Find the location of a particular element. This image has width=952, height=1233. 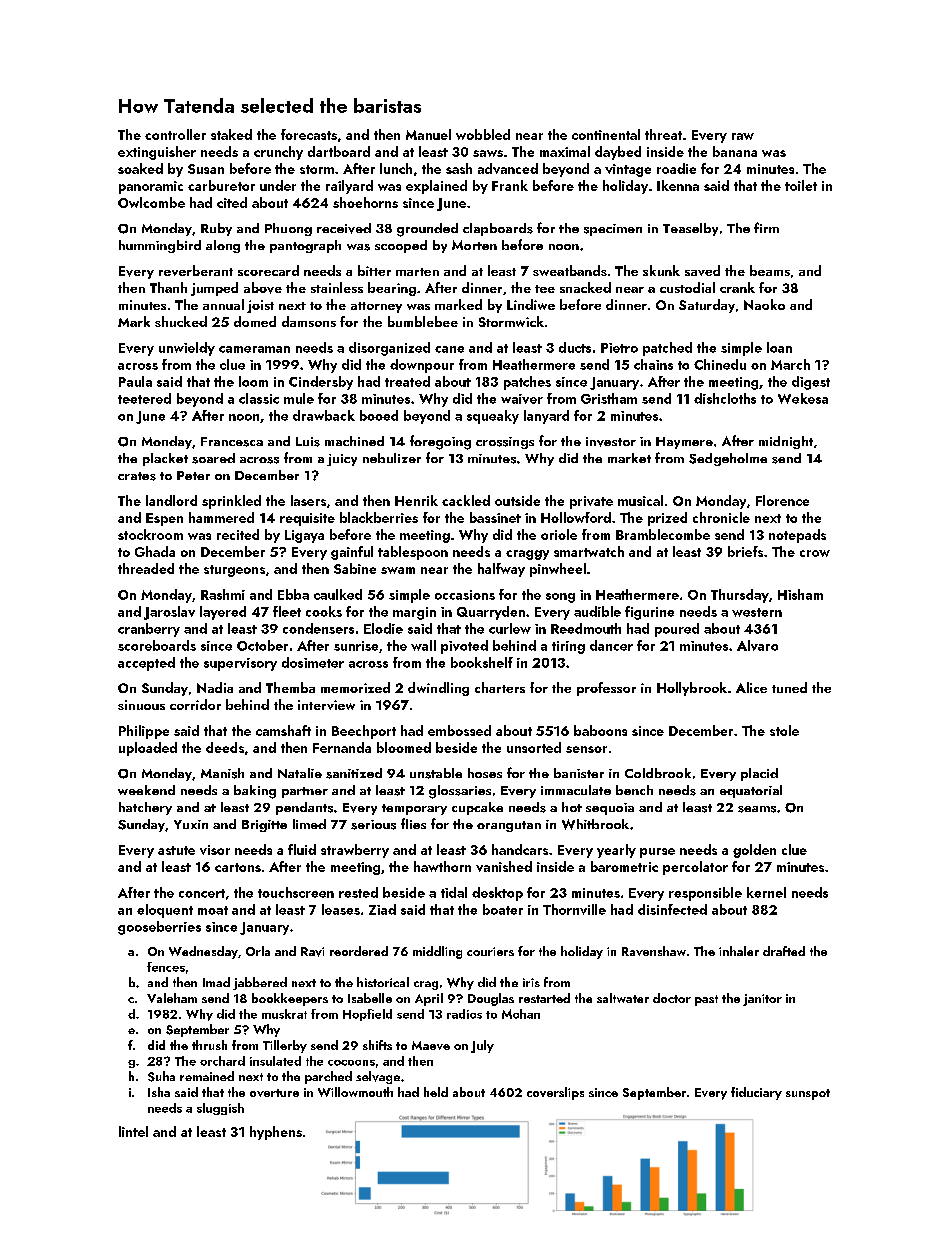

touchscreen is located at coordinates (296, 892).
